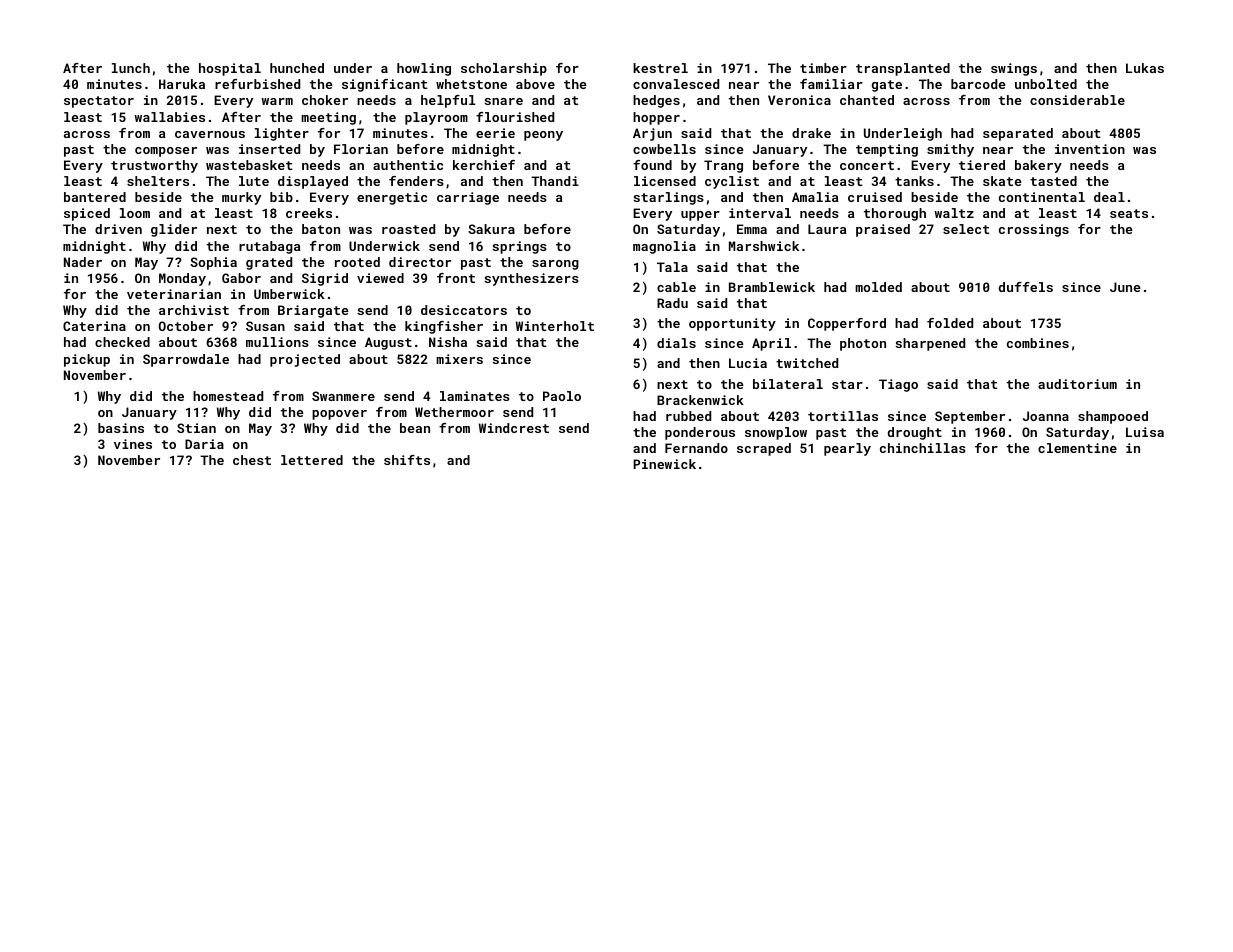  What do you see at coordinates (700, 433) in the image?
I see `ponderous` at bounding box center [700, 433].
